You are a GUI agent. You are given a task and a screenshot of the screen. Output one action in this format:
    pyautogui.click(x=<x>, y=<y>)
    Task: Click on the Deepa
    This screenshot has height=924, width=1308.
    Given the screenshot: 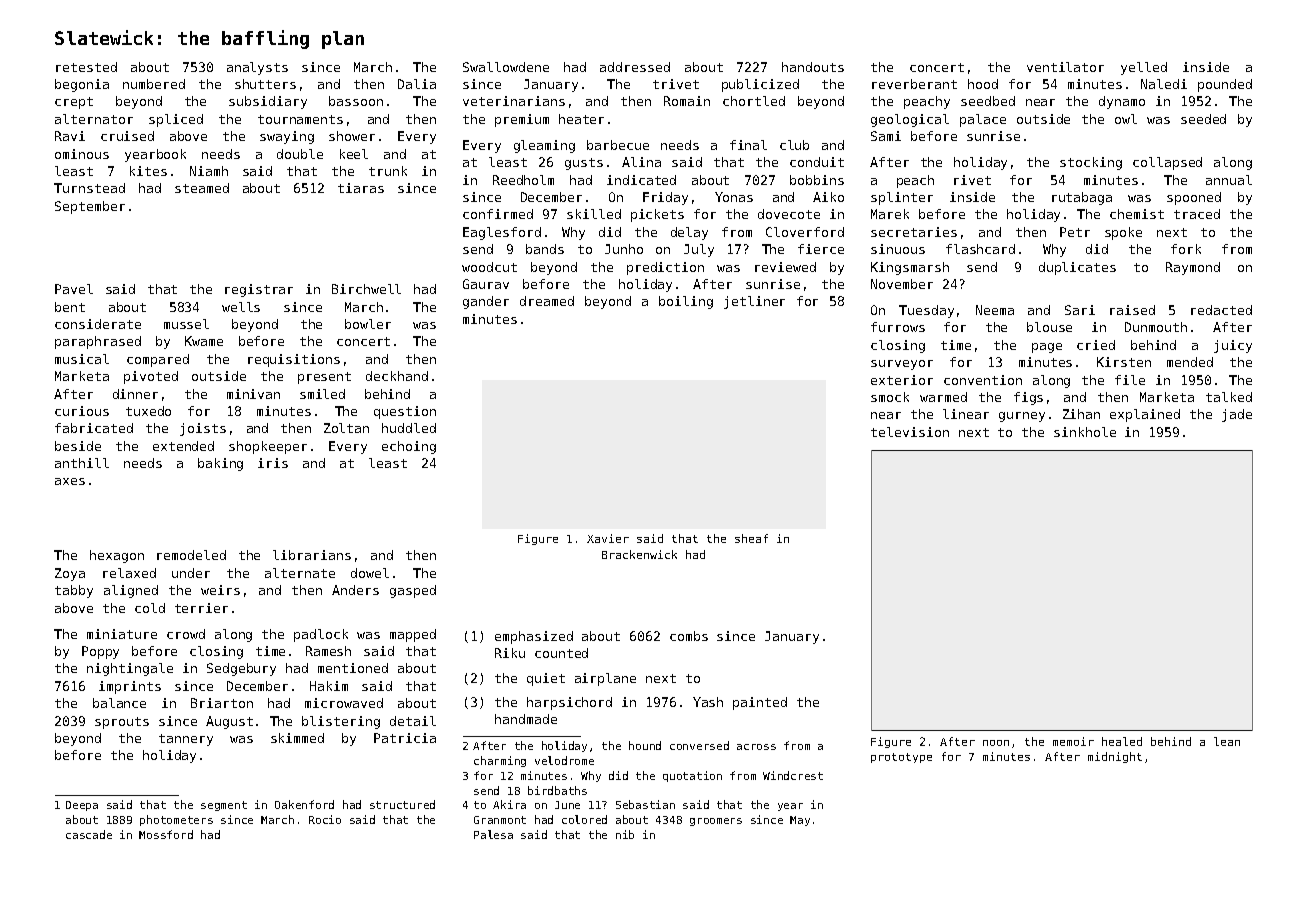 What is the action you would take?
    pyautogui.click(x=82, y=806)
